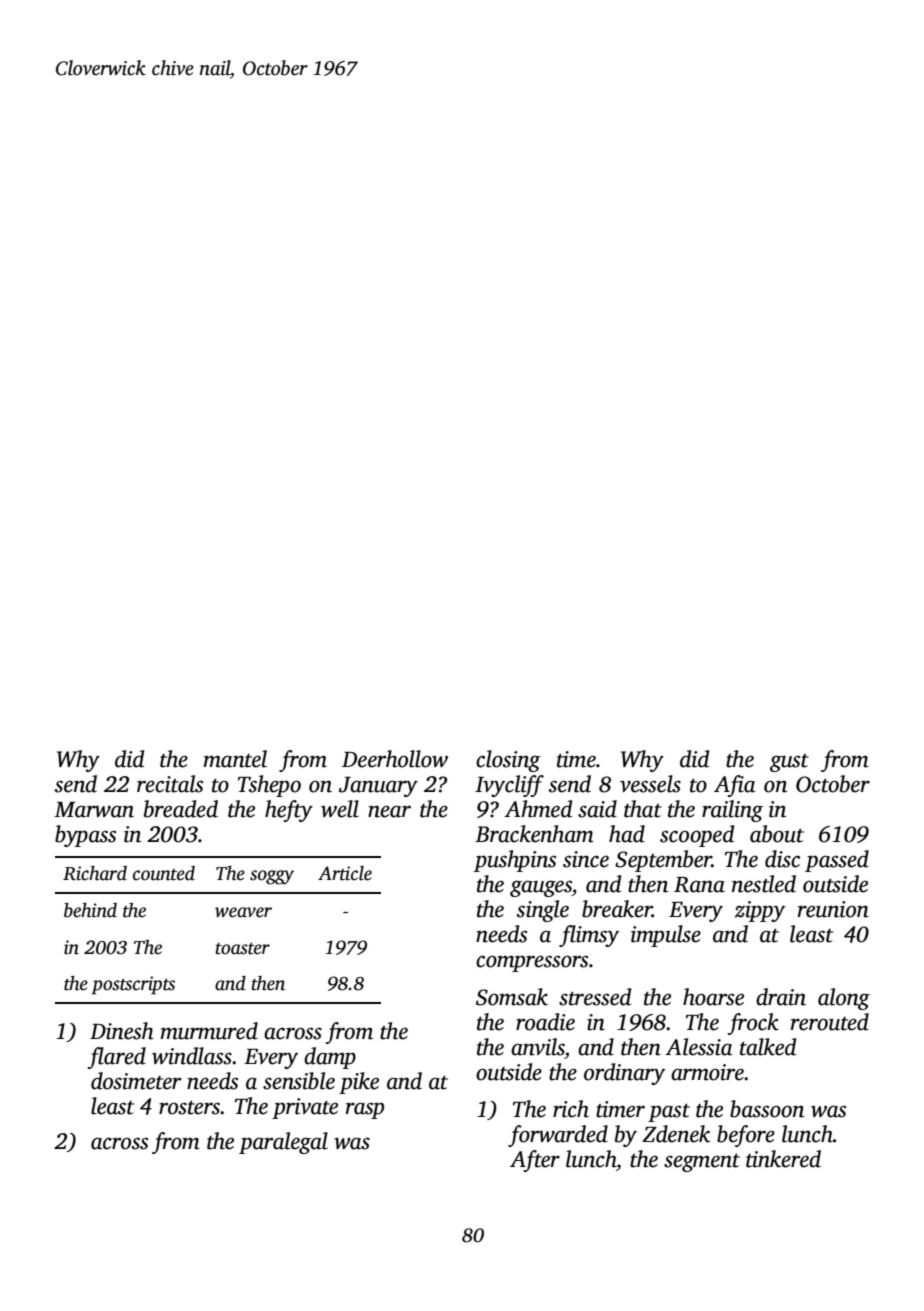  Describe the element at coordinates (189, 1108) in the screenshot. I see `rosters` at that location.
